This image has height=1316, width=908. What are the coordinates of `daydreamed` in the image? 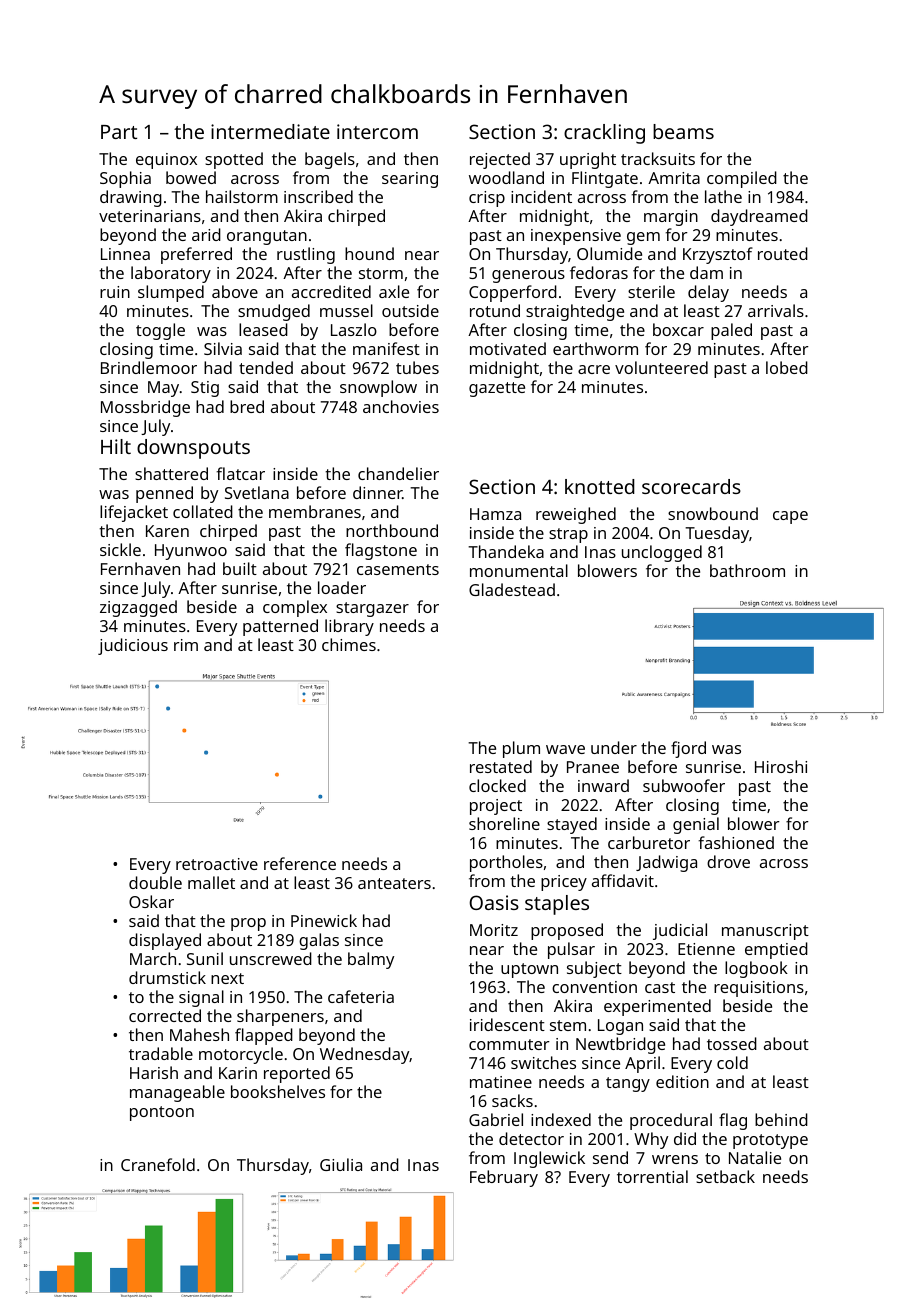 It's located at (759, 217).
